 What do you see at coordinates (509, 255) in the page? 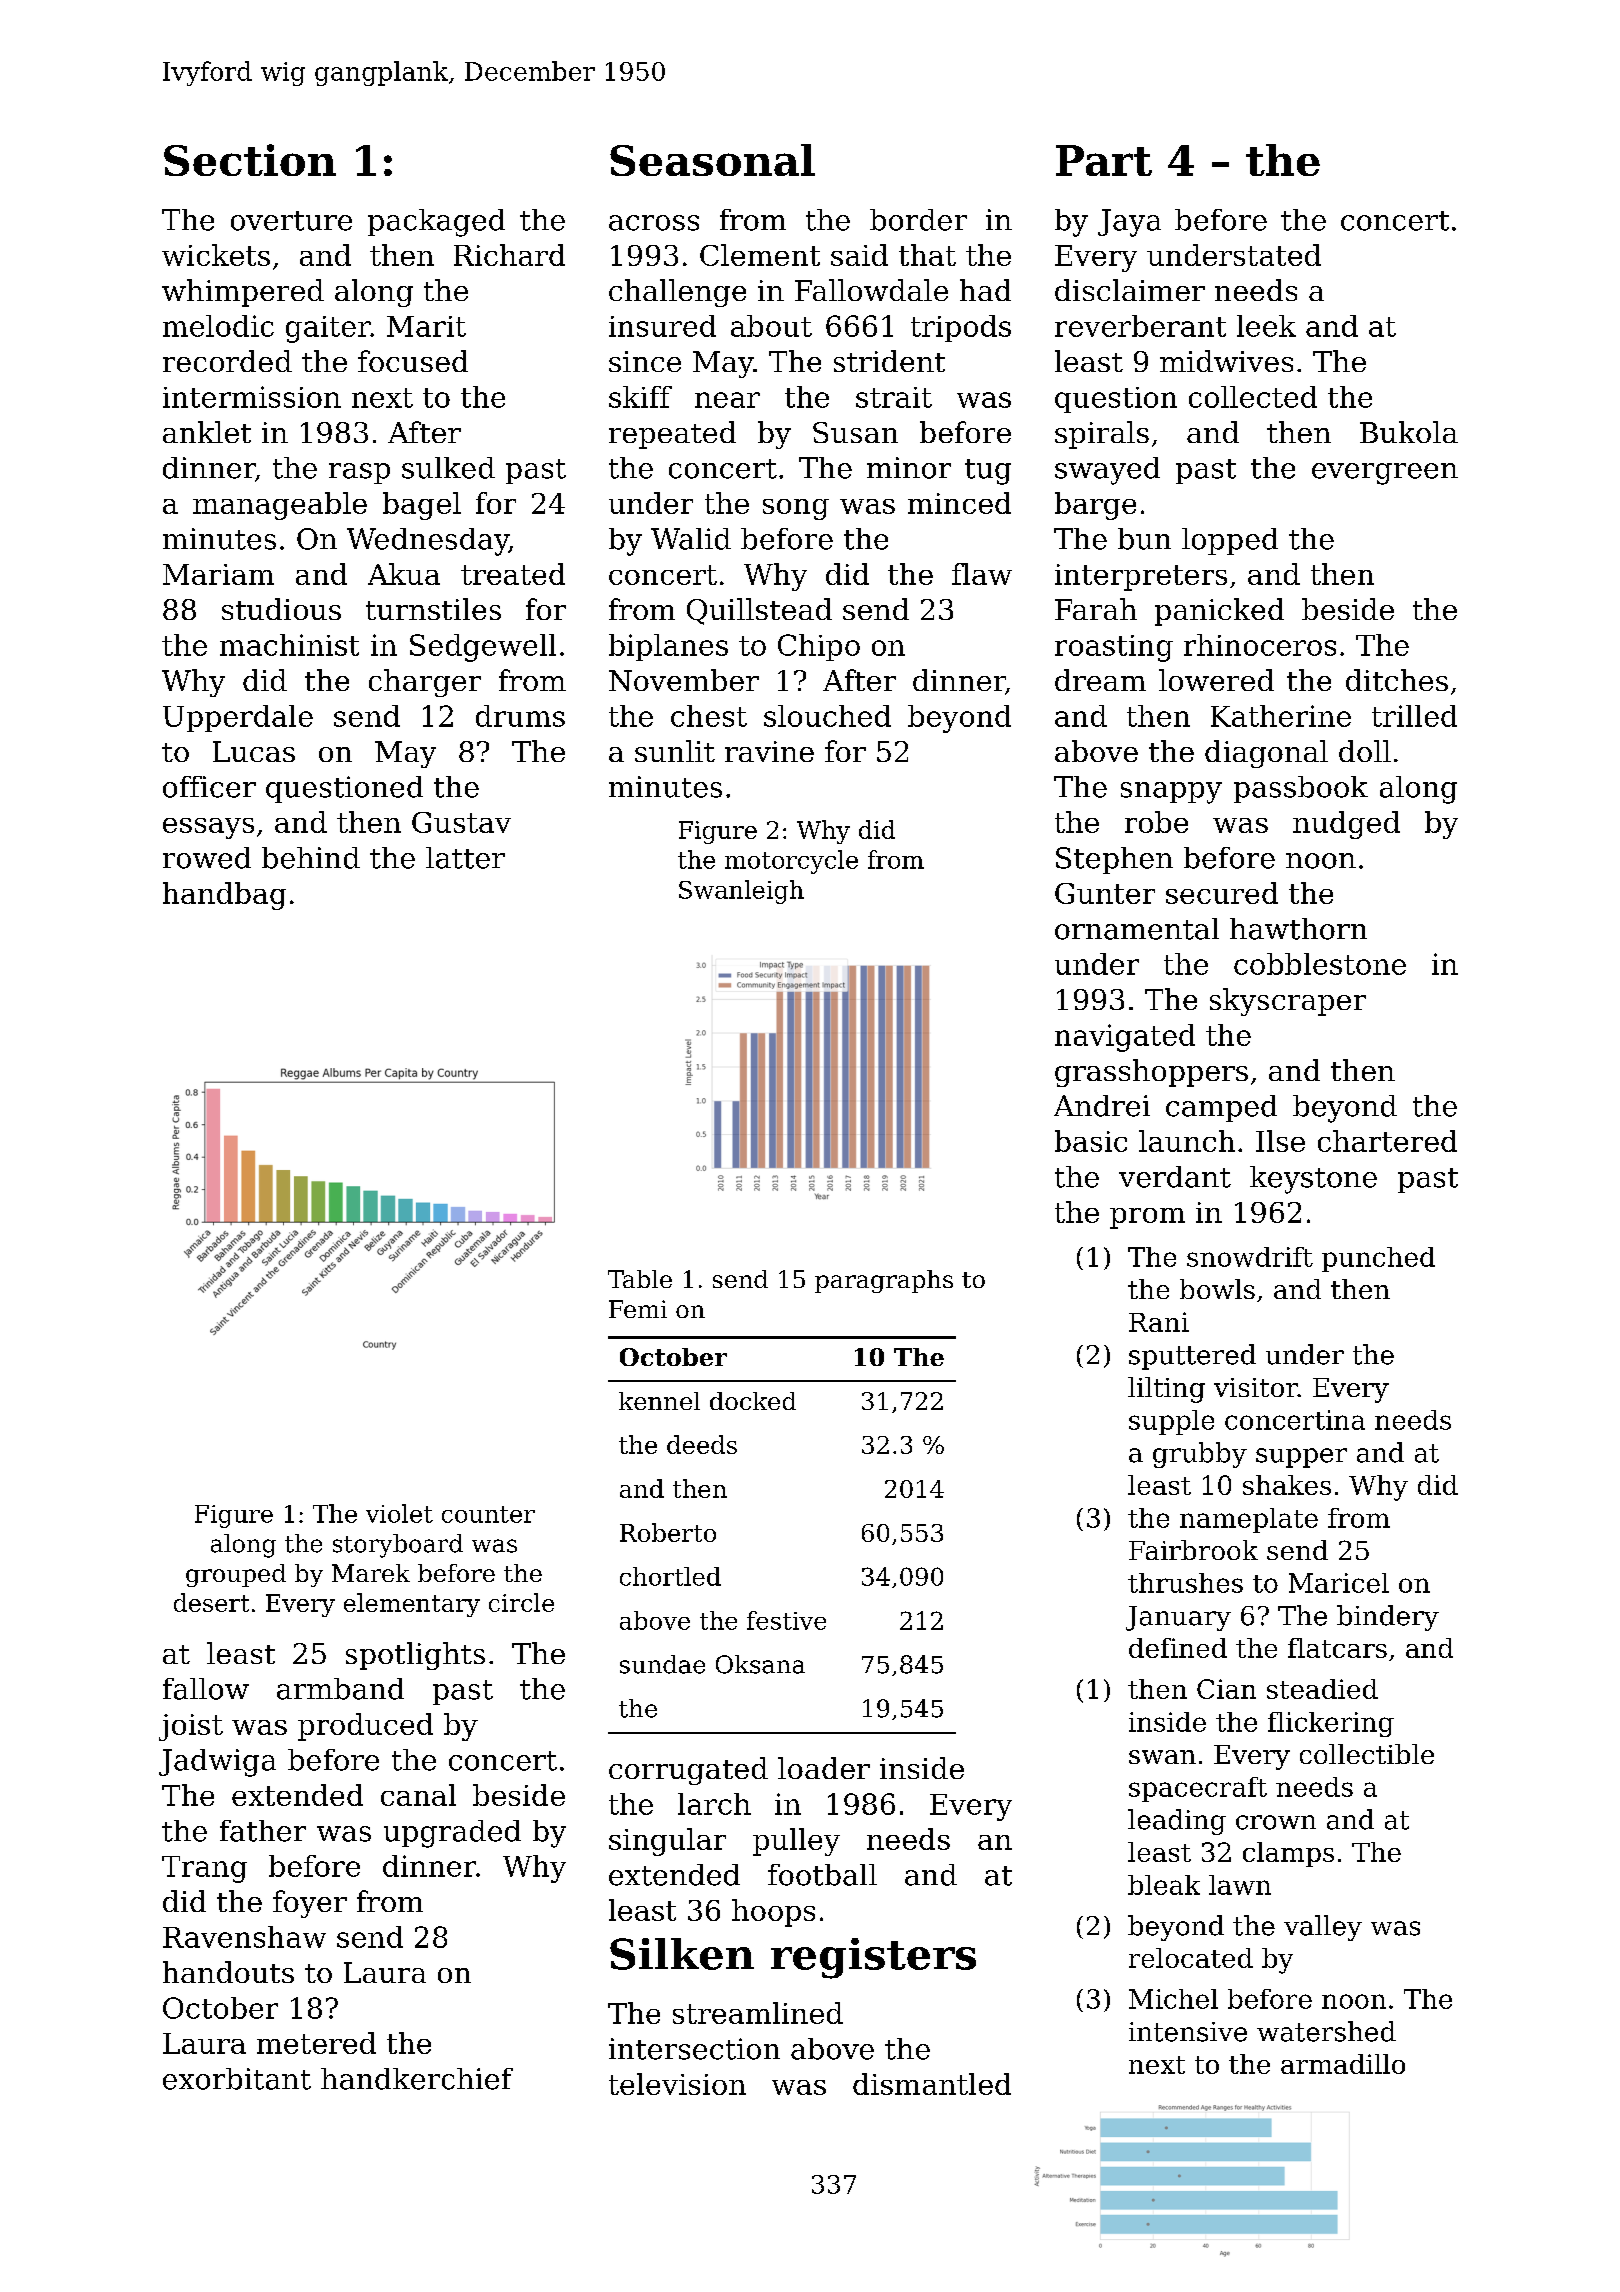
I see `Richard` at bounding box center [509, 255].
